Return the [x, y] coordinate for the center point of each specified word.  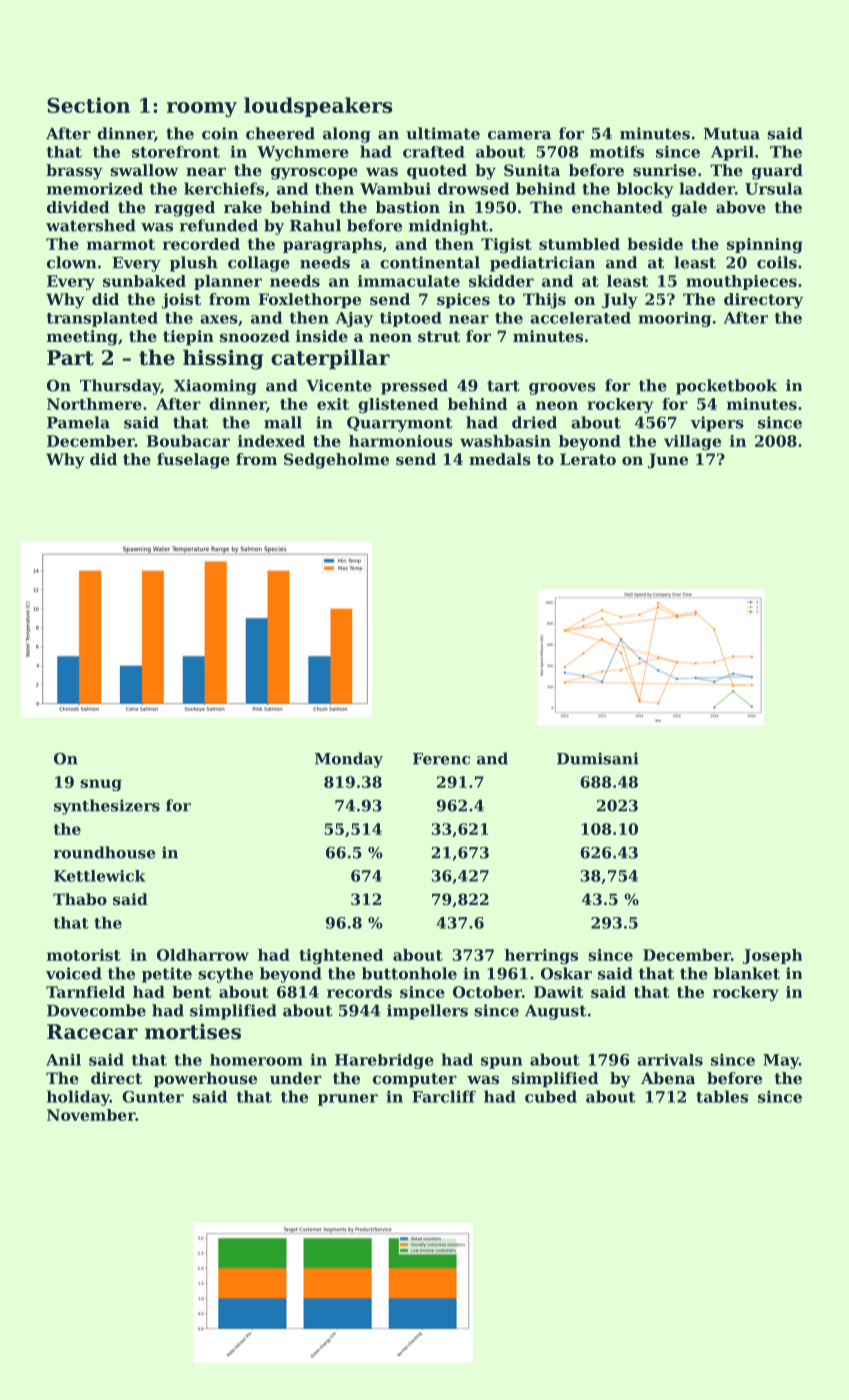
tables [722, 1096]
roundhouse [105, 852]
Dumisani [598, 758]
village [692, 442]
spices [463, 301]
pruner [348, 1100]
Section [88, 105]
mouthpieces [741, 282]
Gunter [153, 1097]
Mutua [731, 134]
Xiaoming [215, 387]
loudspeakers [318, 107]
